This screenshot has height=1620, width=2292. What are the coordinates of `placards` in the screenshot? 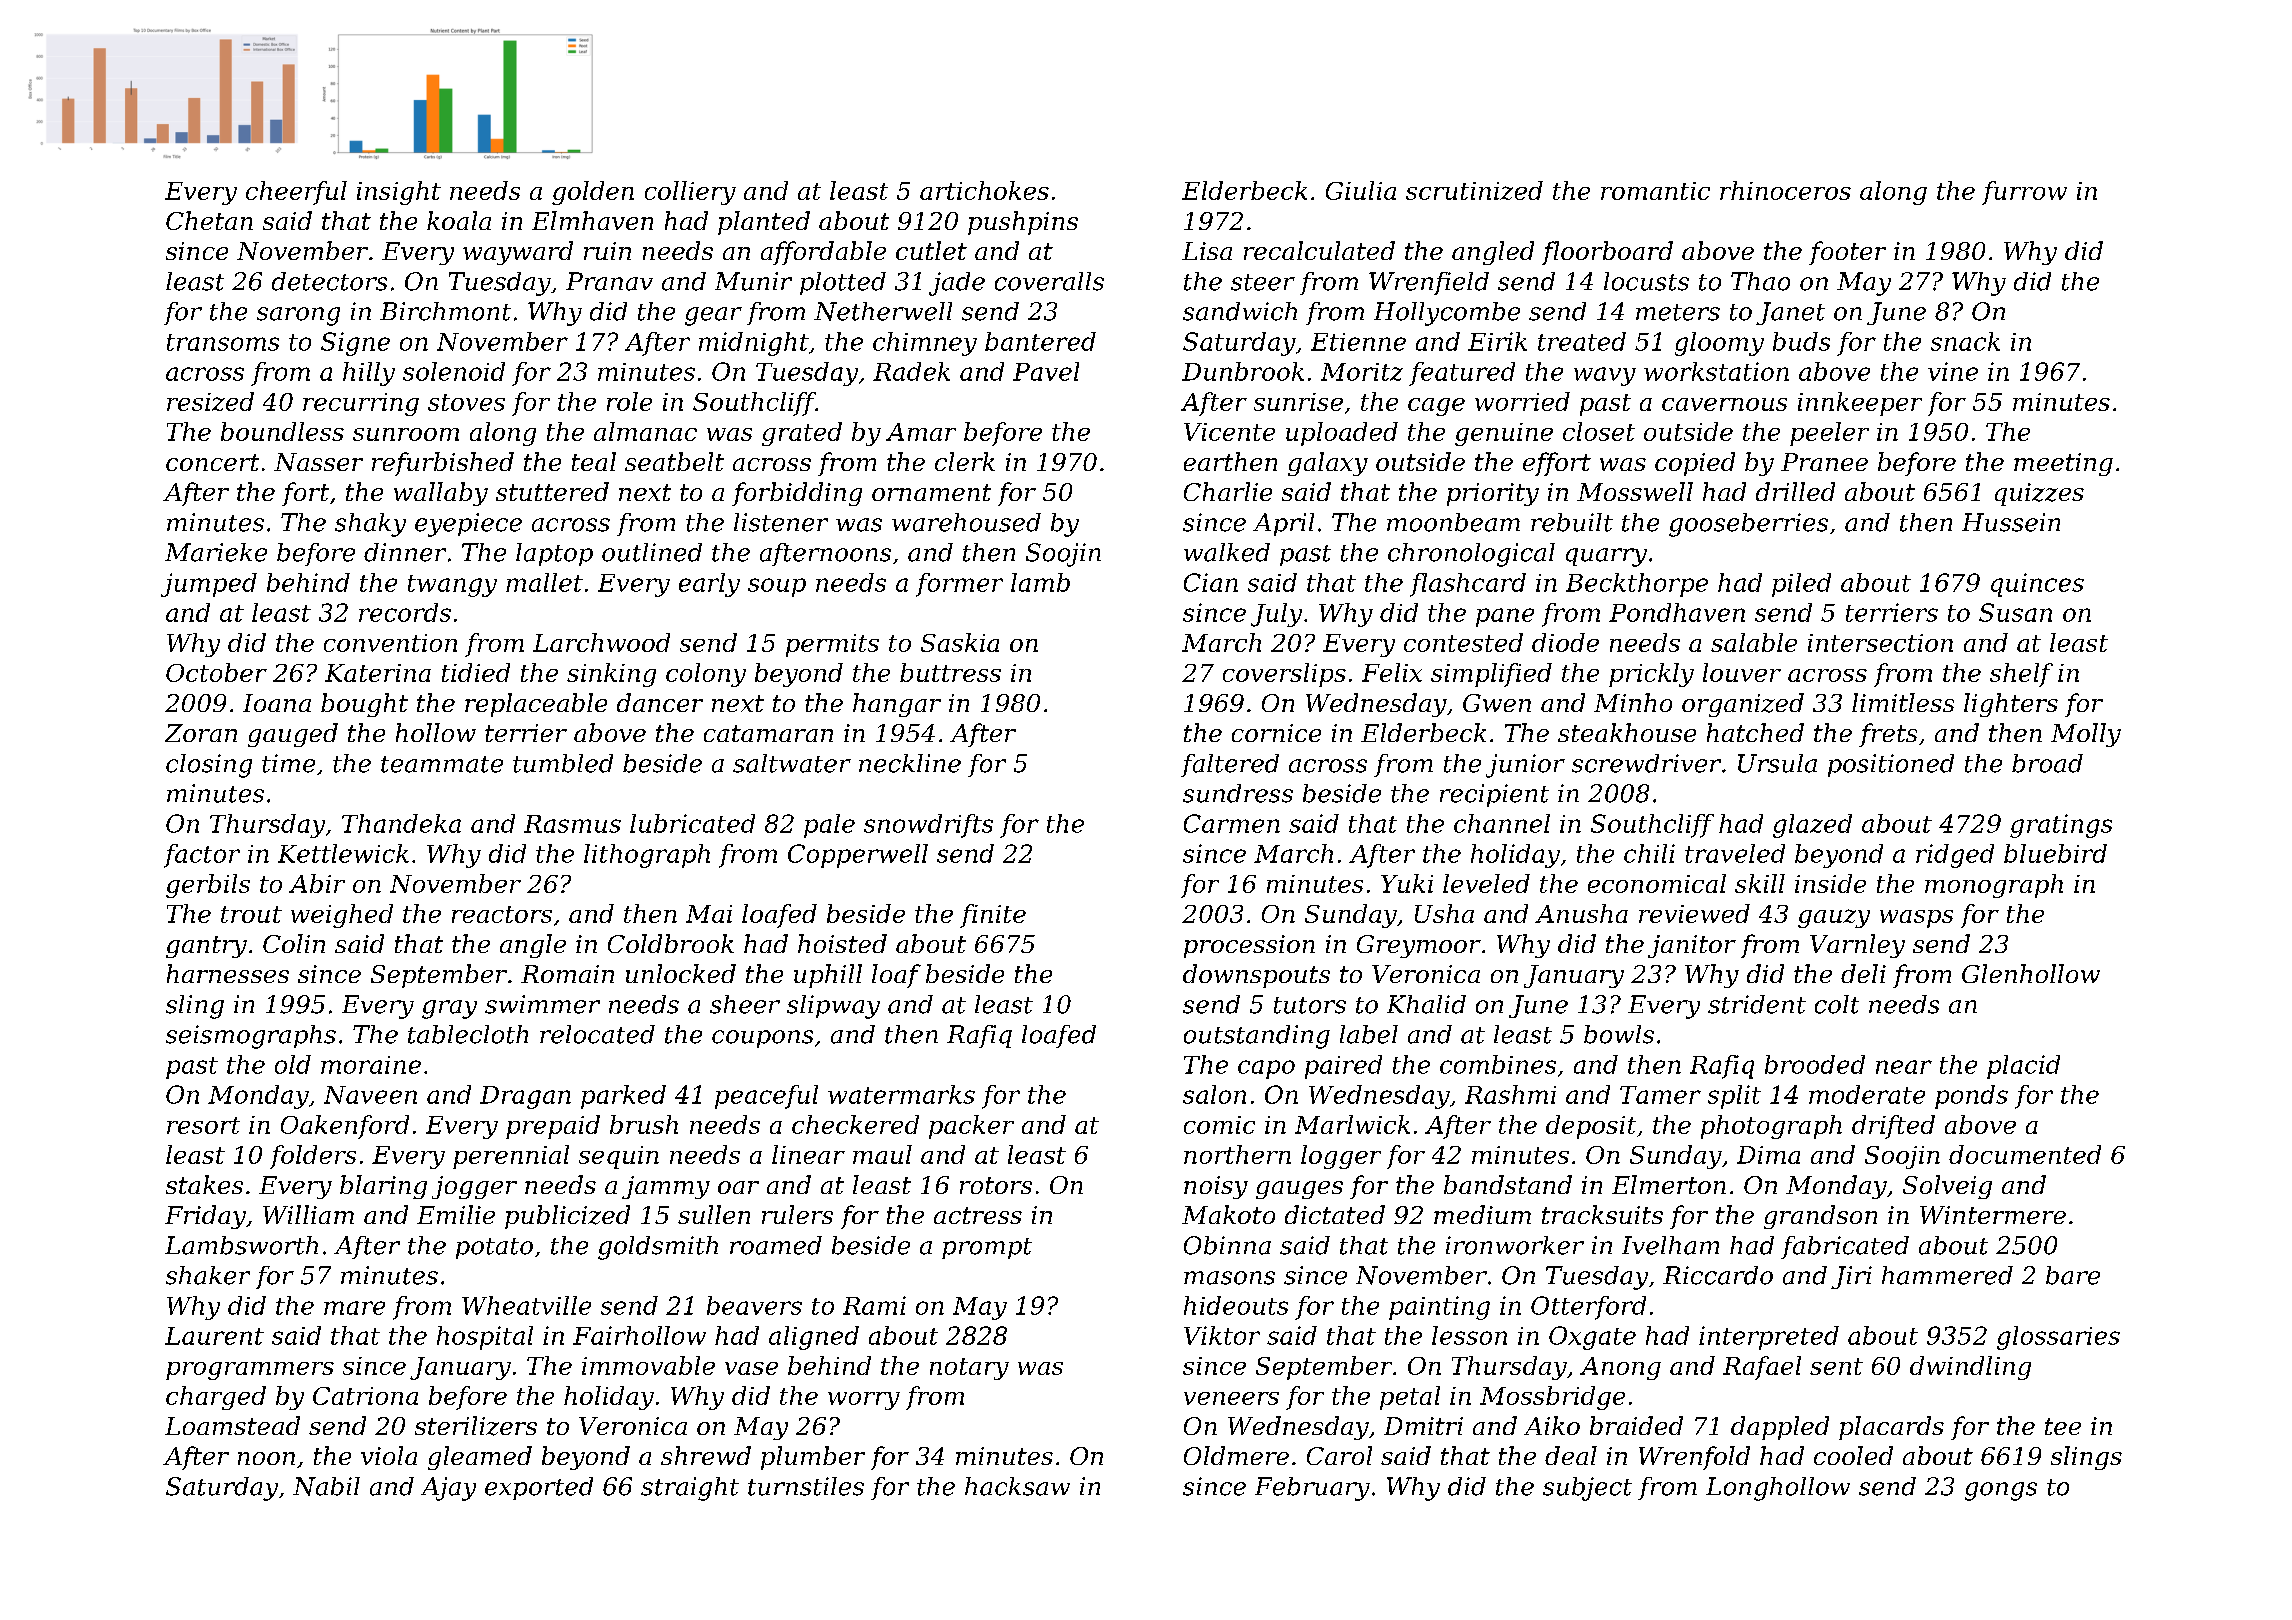 It's located at (1891, 1428).
